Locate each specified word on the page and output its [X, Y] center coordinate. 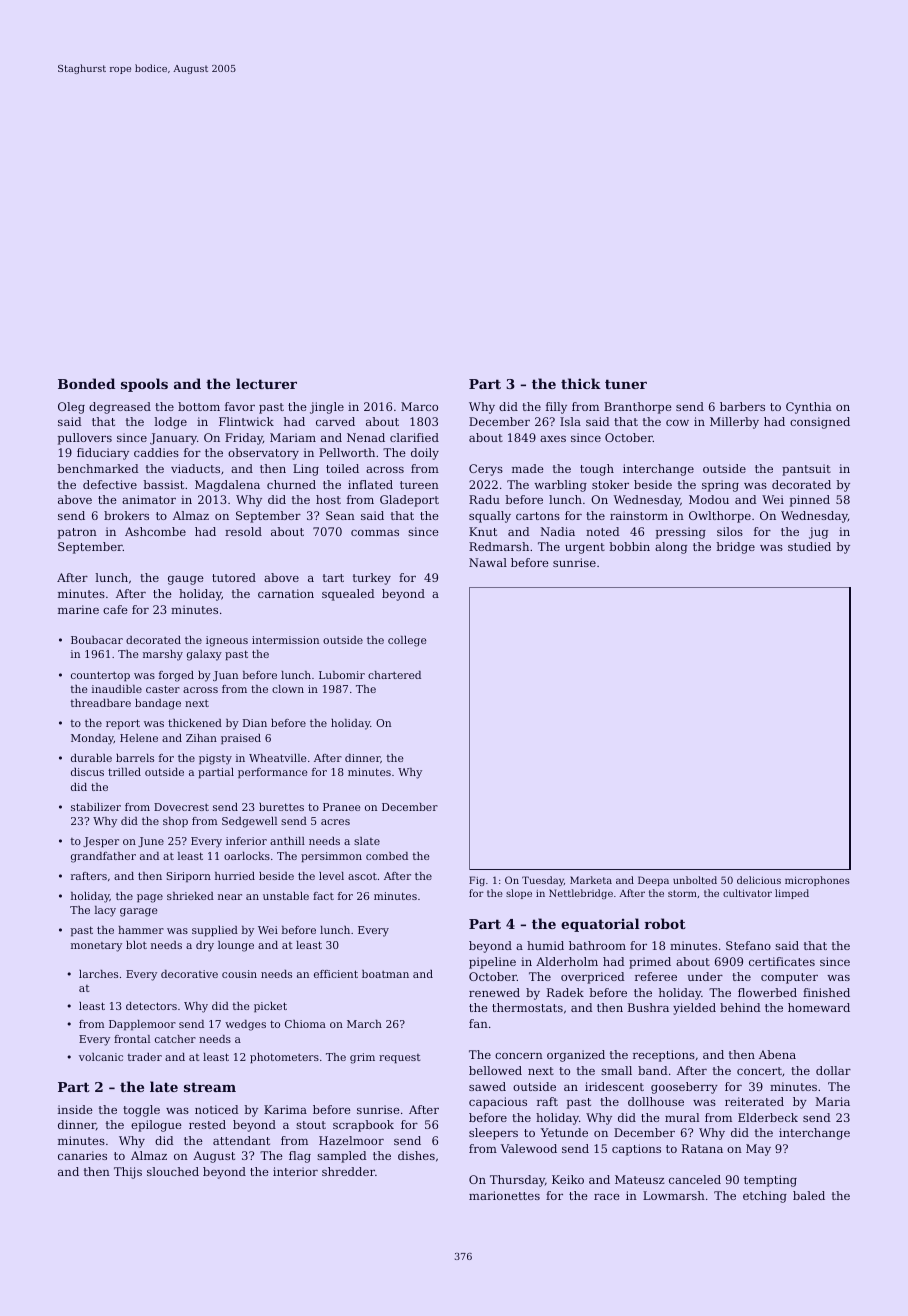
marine [78, 609]
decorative [189, 974]
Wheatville [277, 758]
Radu [484, 499]
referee [656, 976]
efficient [336, 974]
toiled [342, 468]
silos [730, 531]
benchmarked [98, 468]
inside [75, 1109]
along [671, 548]
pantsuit [806, 470]
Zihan [201, 738]
